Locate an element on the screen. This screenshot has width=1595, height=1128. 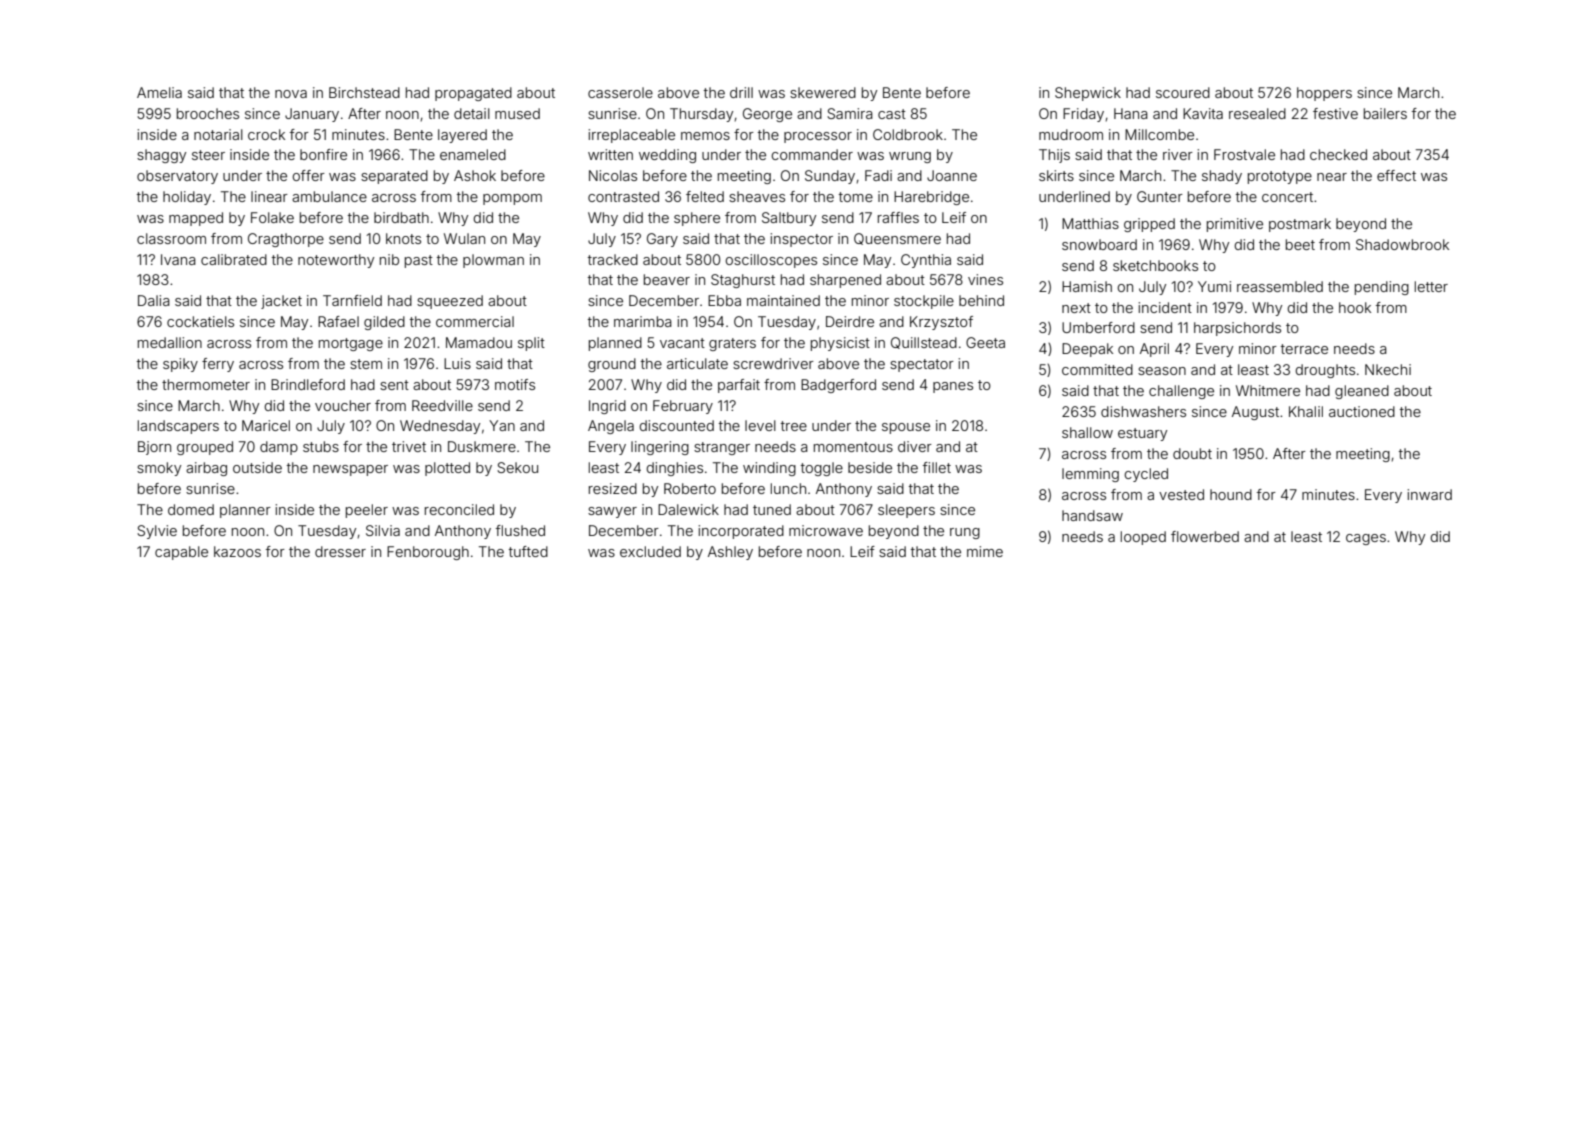
Hana is located at coordinates (1131, 113).
